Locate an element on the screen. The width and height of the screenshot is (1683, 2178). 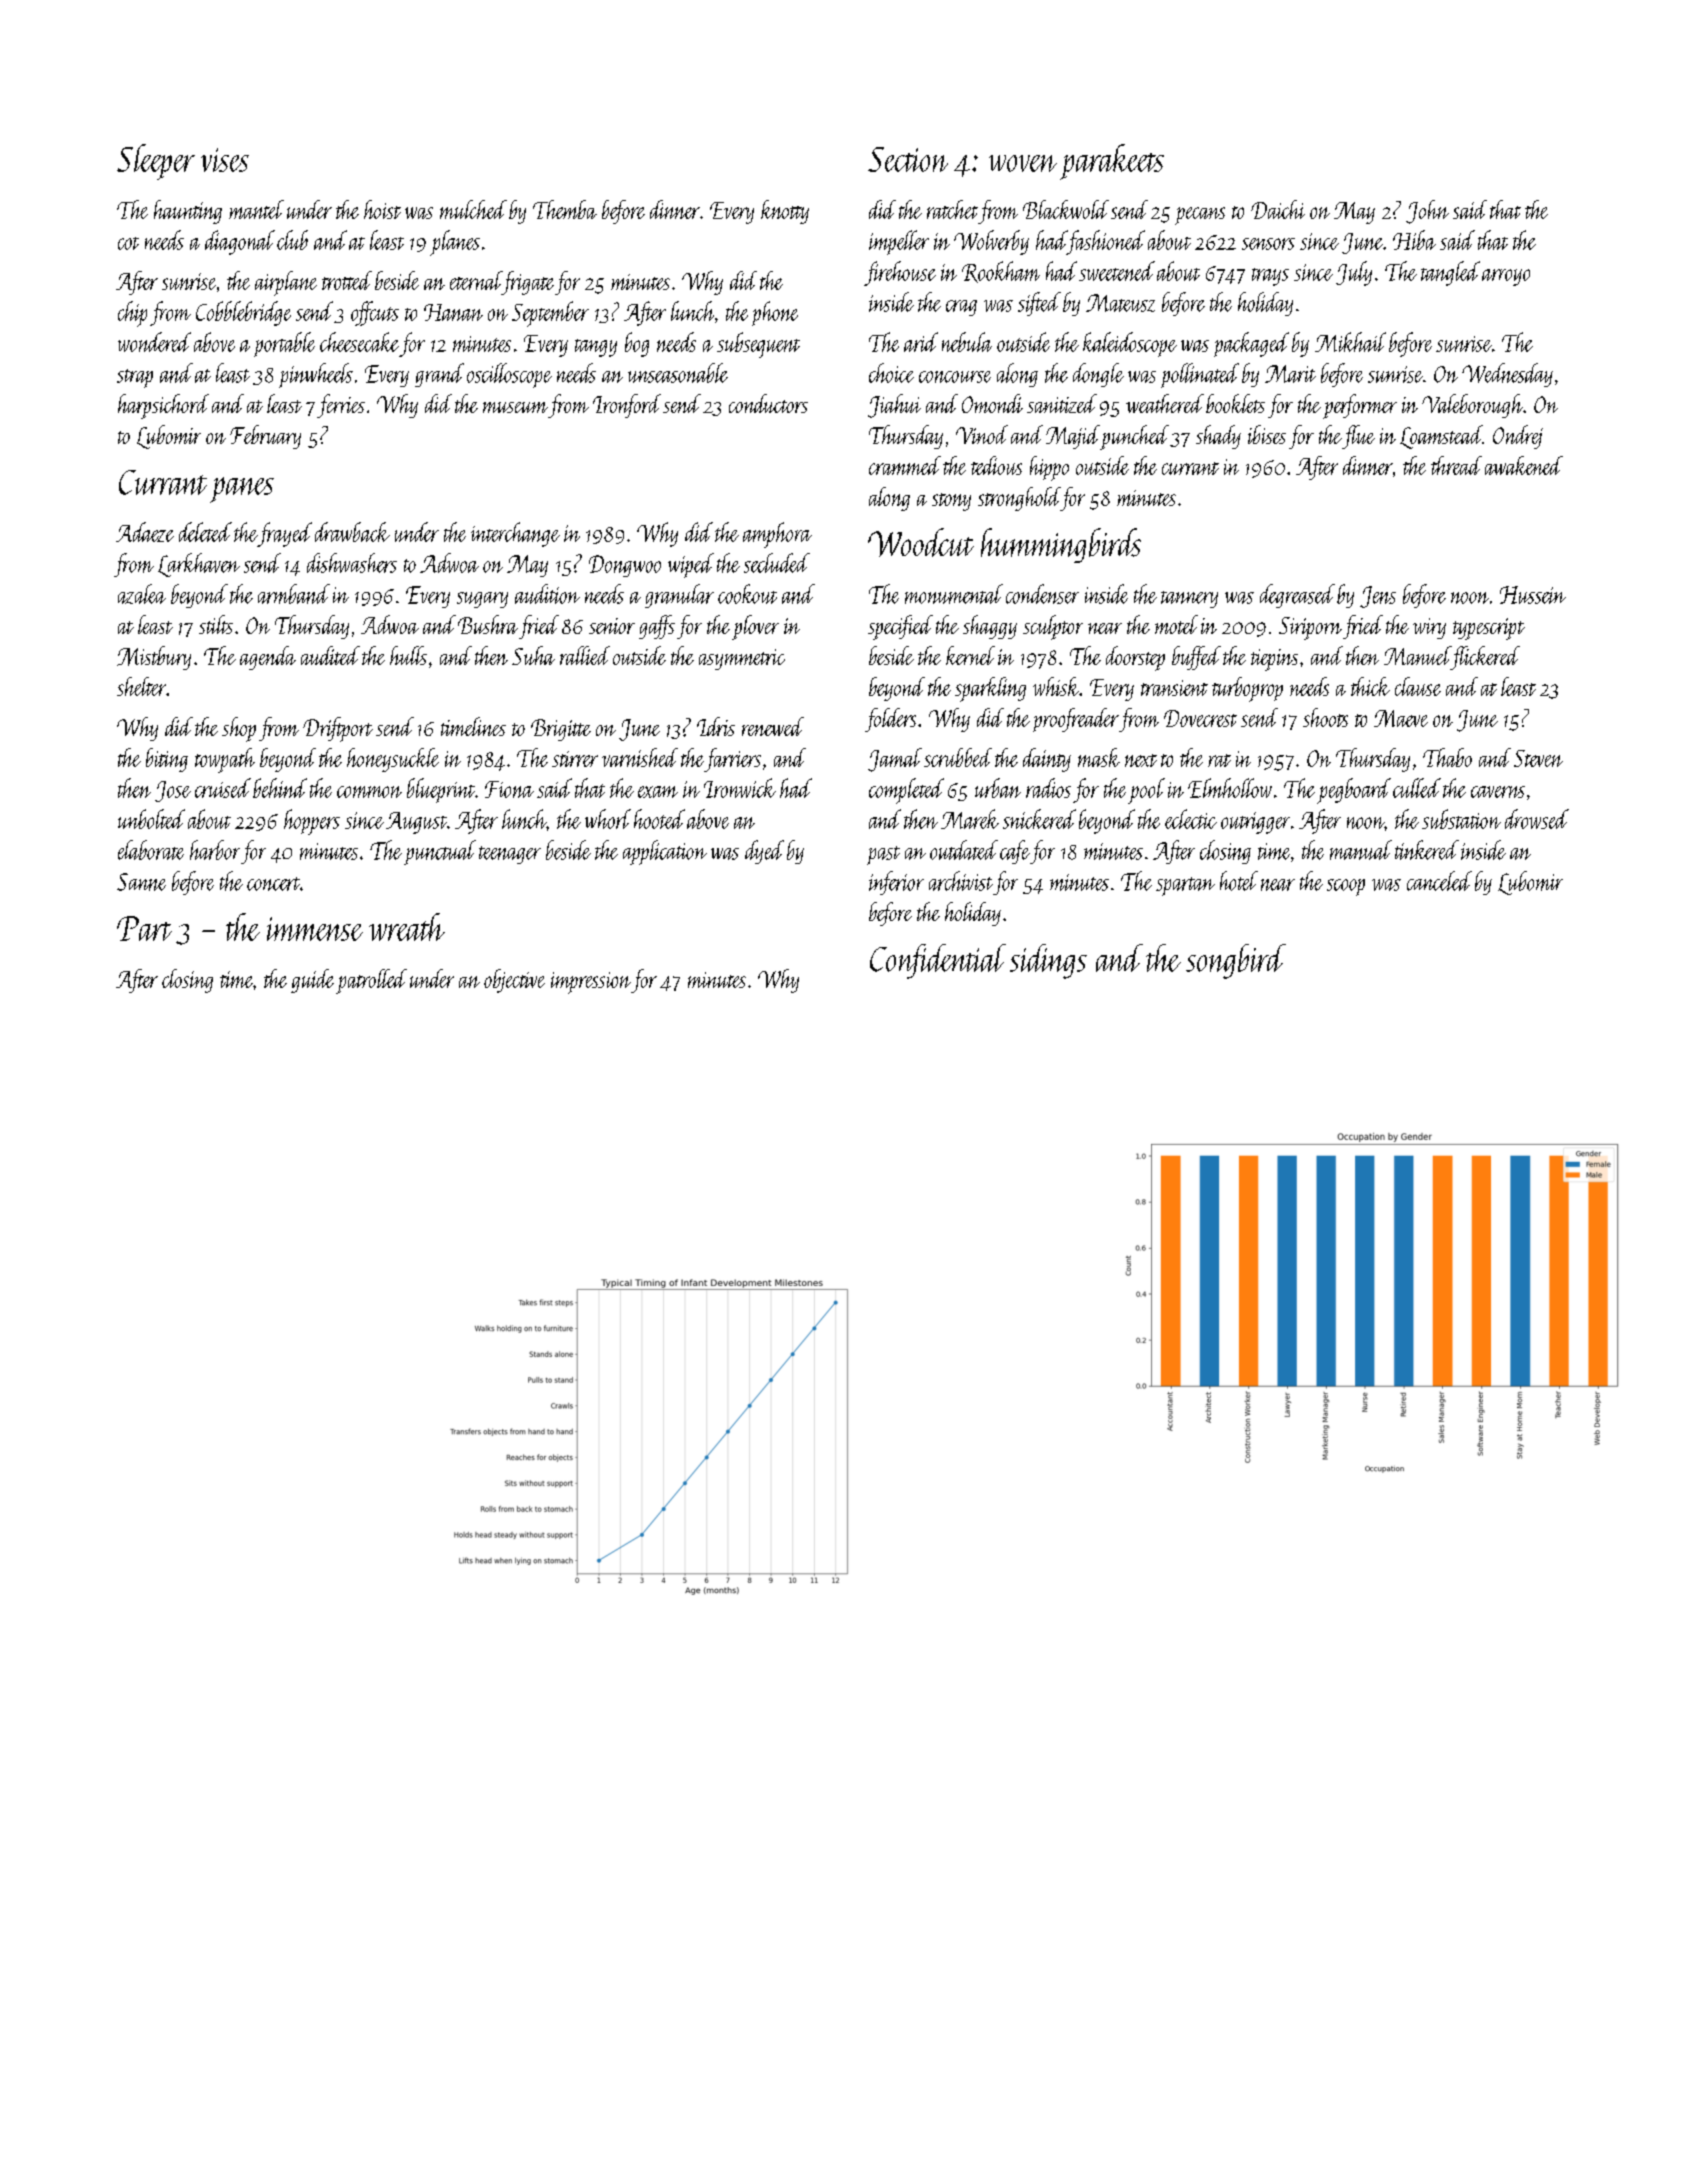
parakeets is located at coordinates (1112, 162).
